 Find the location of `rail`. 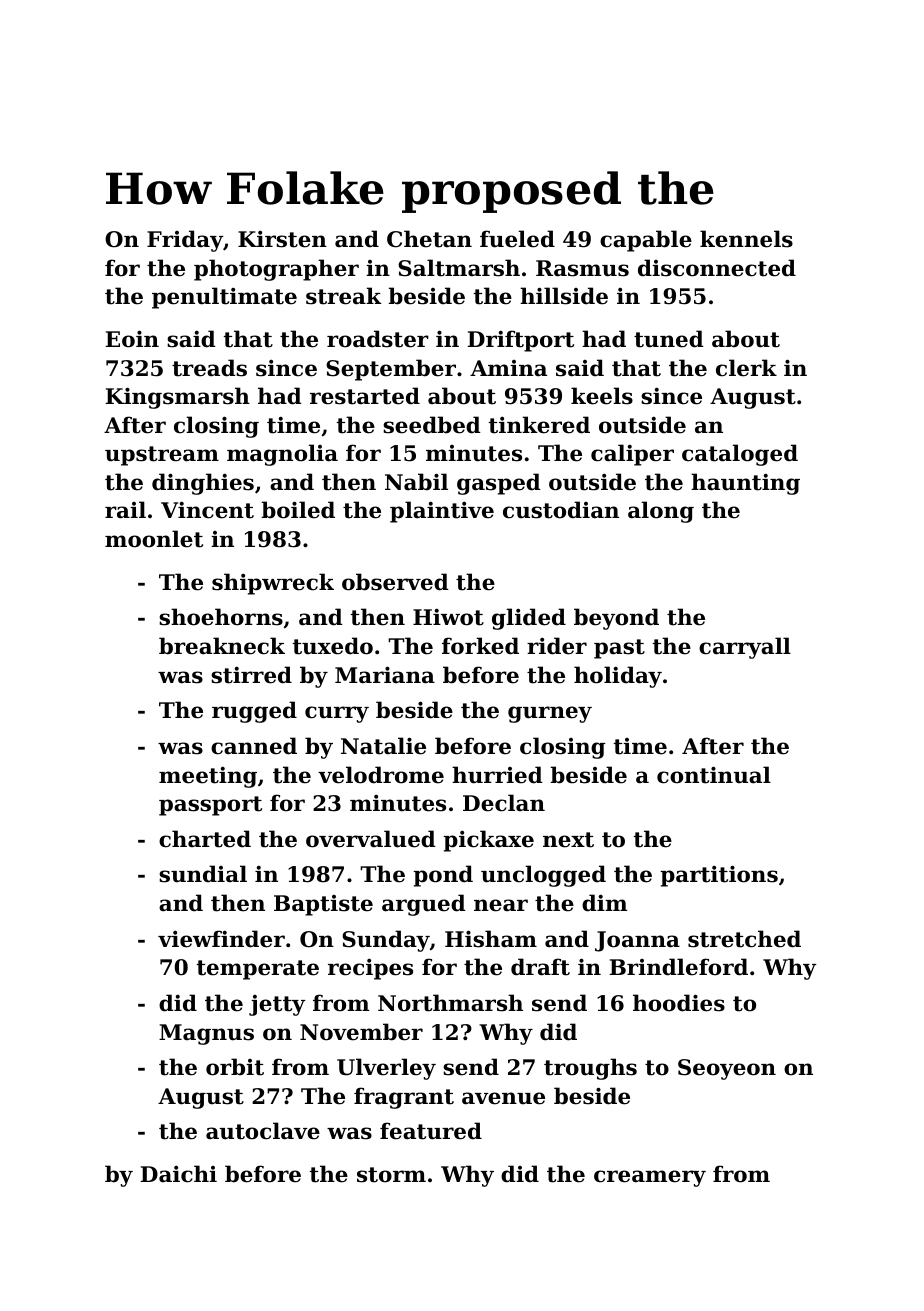

rail is located at coordinates (125, 510).
